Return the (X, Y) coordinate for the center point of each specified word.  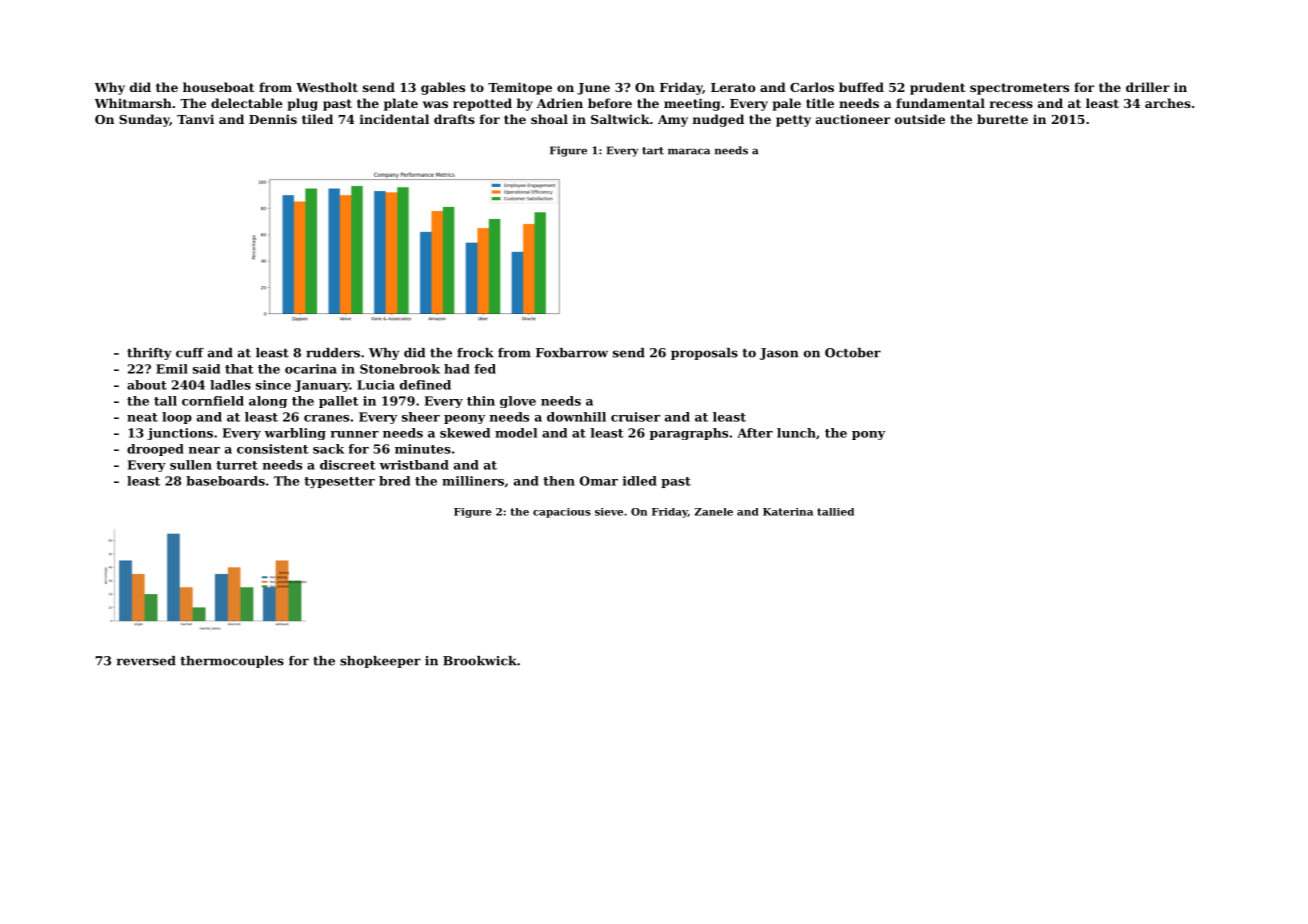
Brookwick (480, 661)
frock (475, 353)
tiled (317, 119)
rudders (333, 353)
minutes (423, 449)
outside (920, 119)
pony (868, 435)
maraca (689, 151)
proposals (704, 354)
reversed (146, 661)
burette (1002, 119)
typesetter (339, 482)
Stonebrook (400, 369)
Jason (779, 354)
